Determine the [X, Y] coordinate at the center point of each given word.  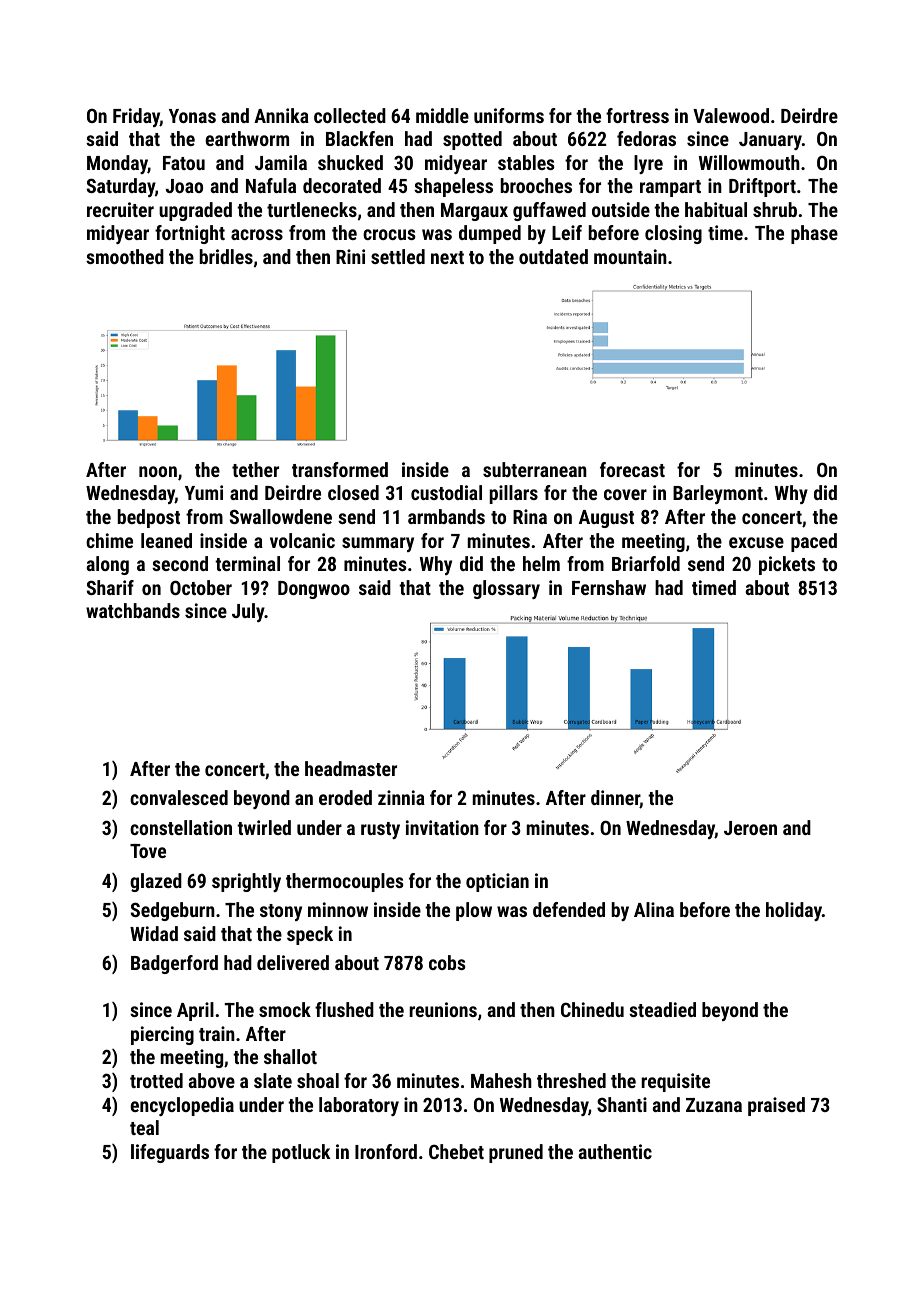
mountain [630, 256]
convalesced [179, 797]
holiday [794, 911]
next [447, 257]
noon [158, 471]
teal [144, 1127]
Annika [281, 115]
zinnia [401, 797]
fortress [637, 115]
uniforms [509, 115]
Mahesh [501, 1080]
